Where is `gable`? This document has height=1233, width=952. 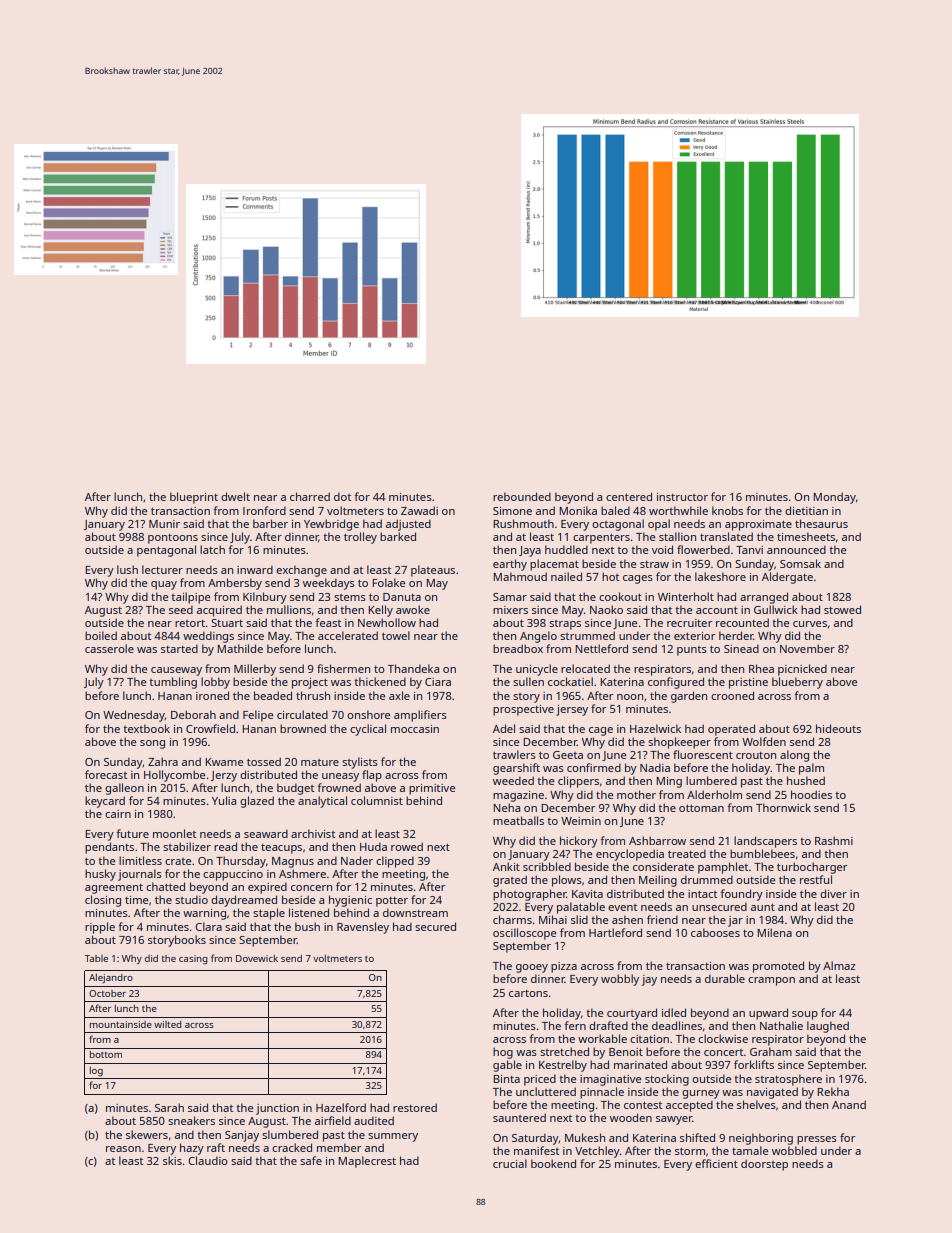 gable is located at coordinates (507, 1066).
